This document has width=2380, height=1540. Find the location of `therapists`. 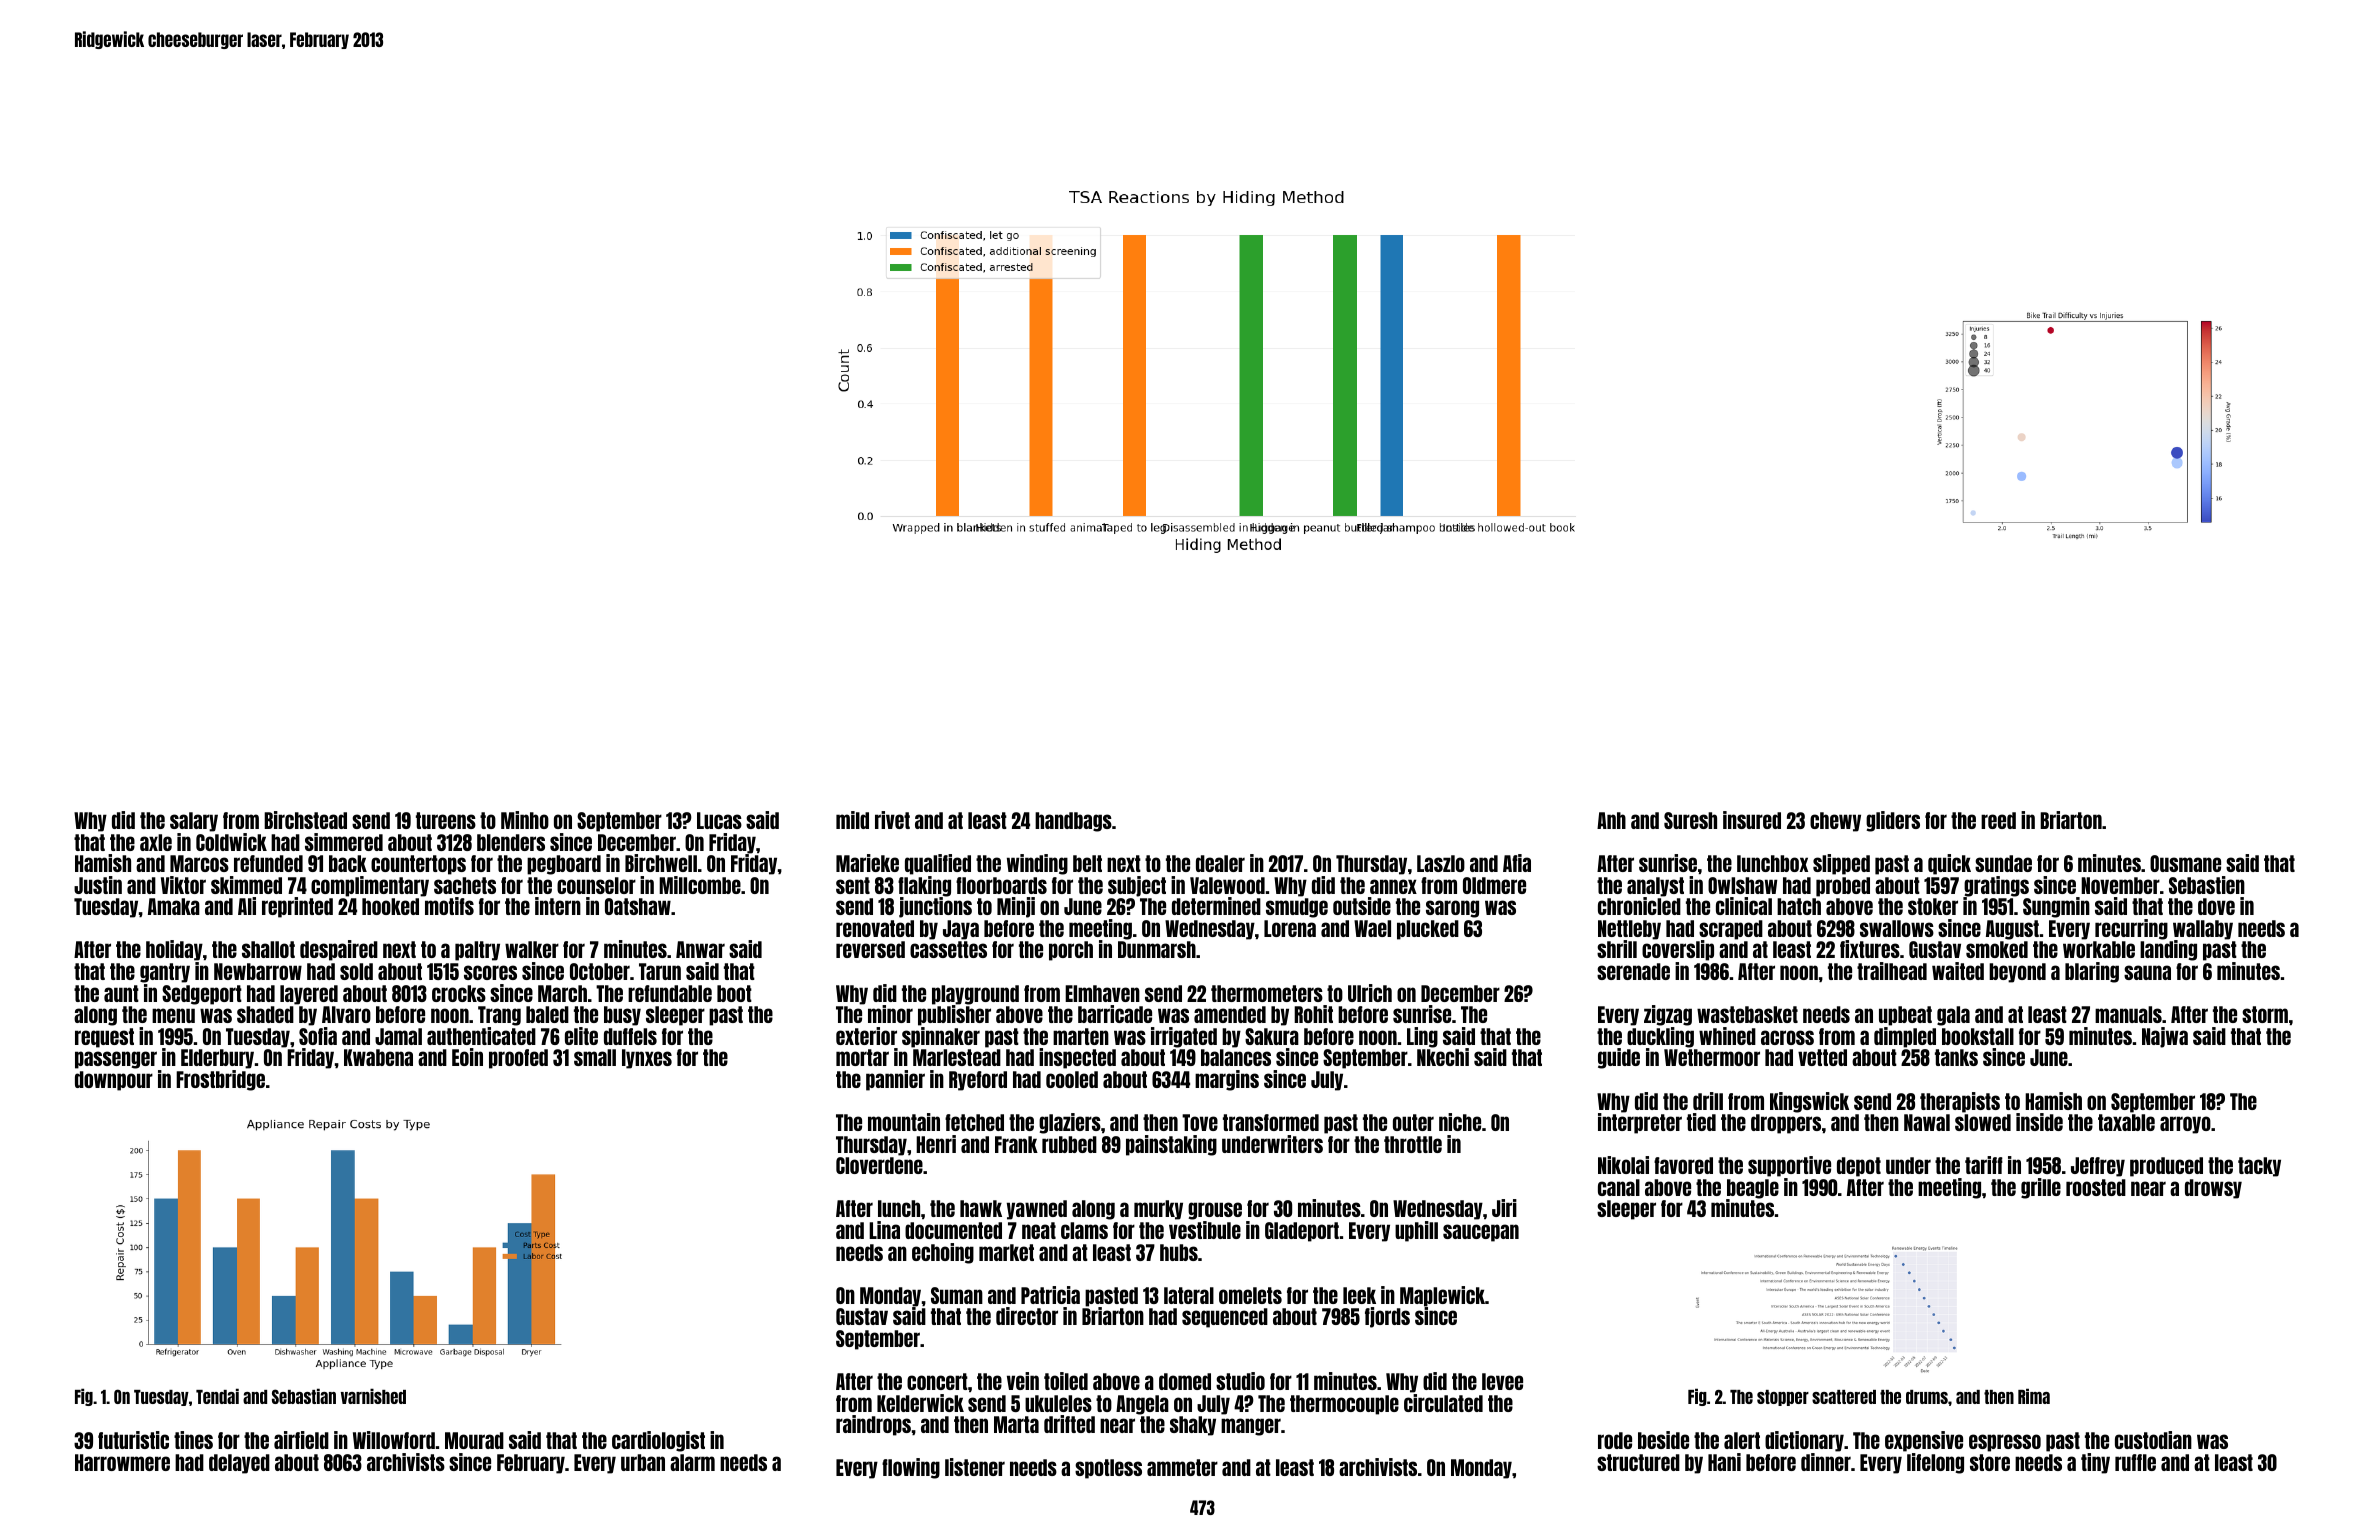

therapists is located at coordinates (1960, 1102).
